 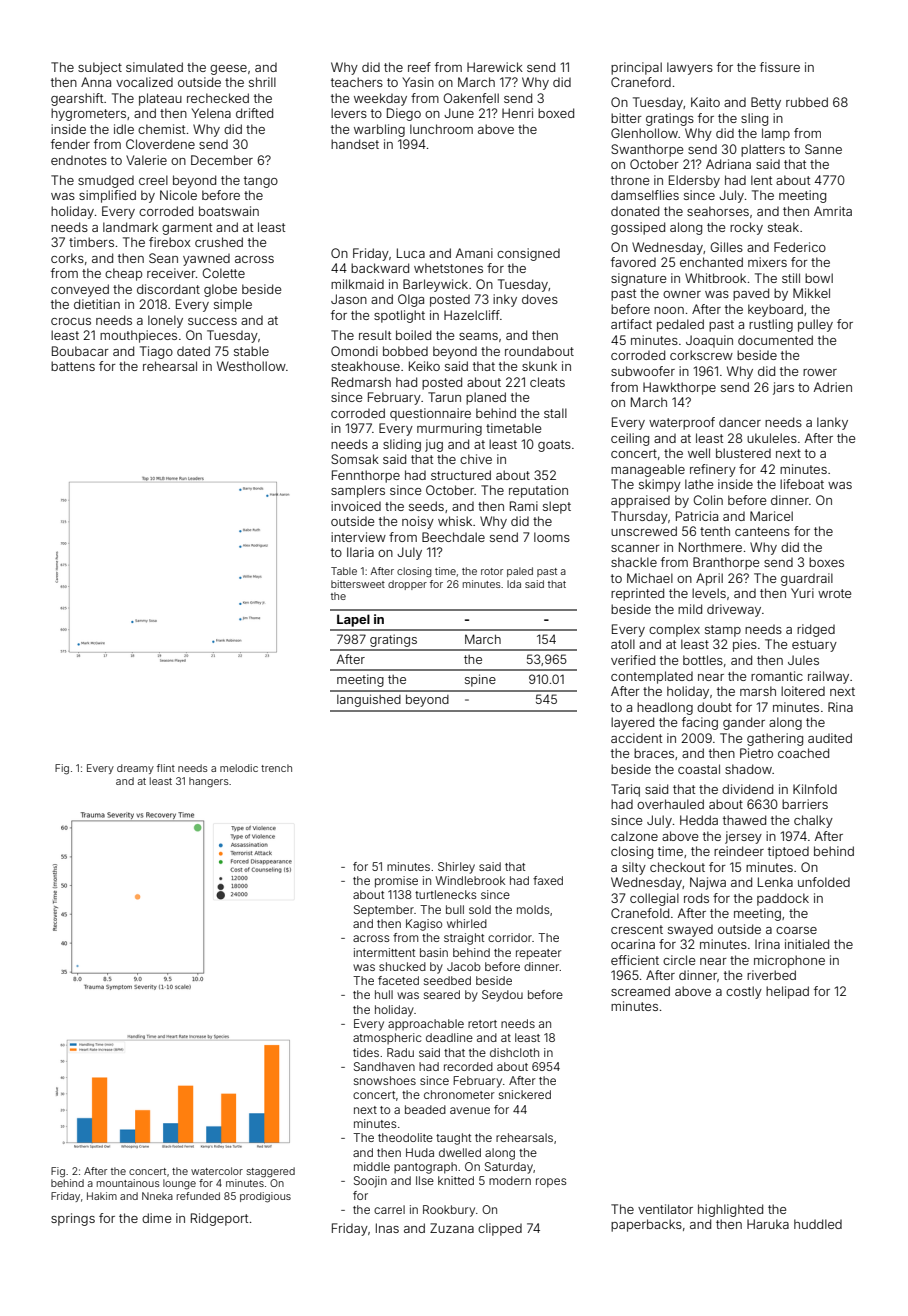 What do you see at coordinates (461, 475) in the page?
I see `structured` at bounding box center [461, 475].
